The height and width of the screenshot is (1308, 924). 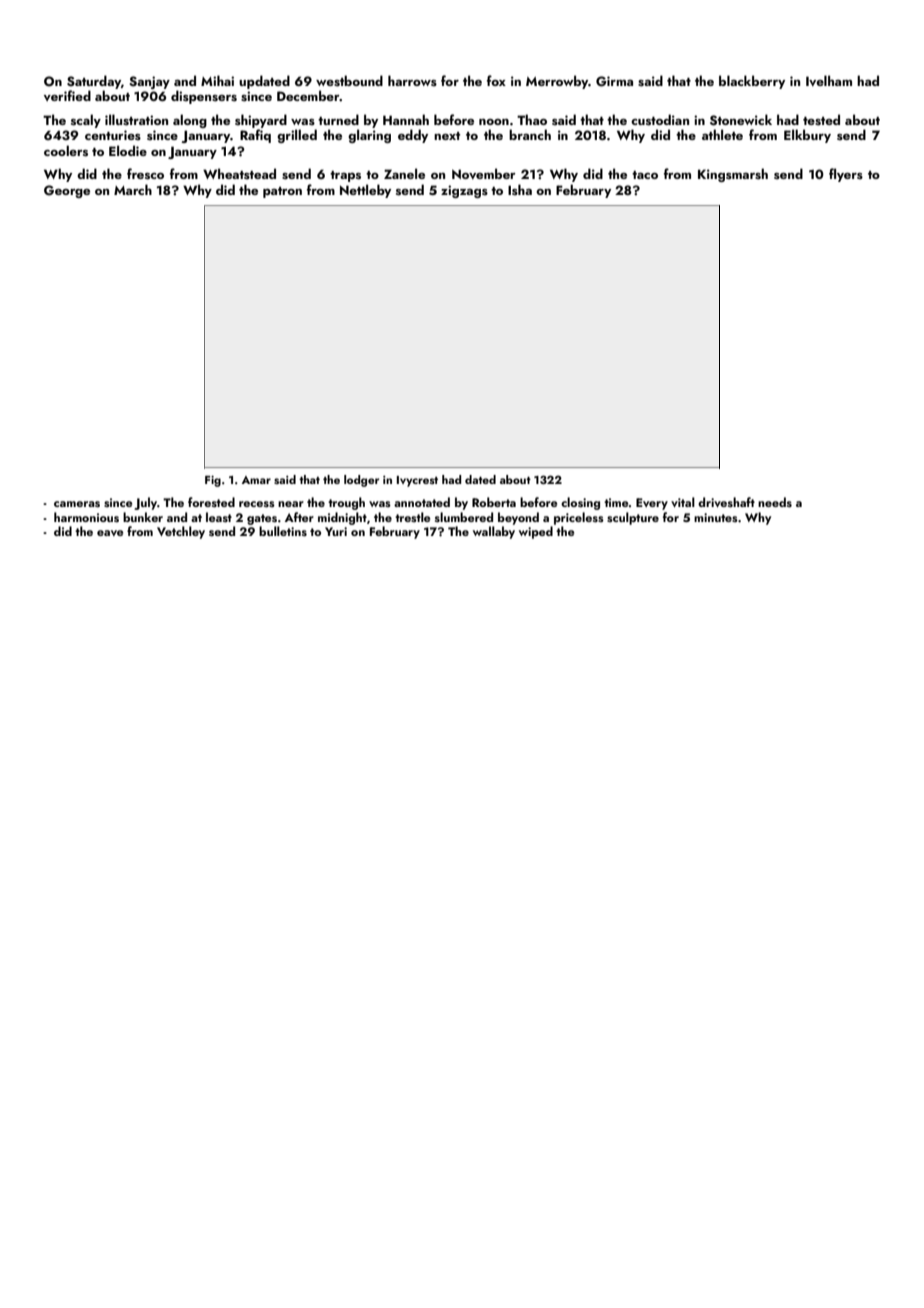 I want to click on Rafiq, so click(x=255, y=136).
